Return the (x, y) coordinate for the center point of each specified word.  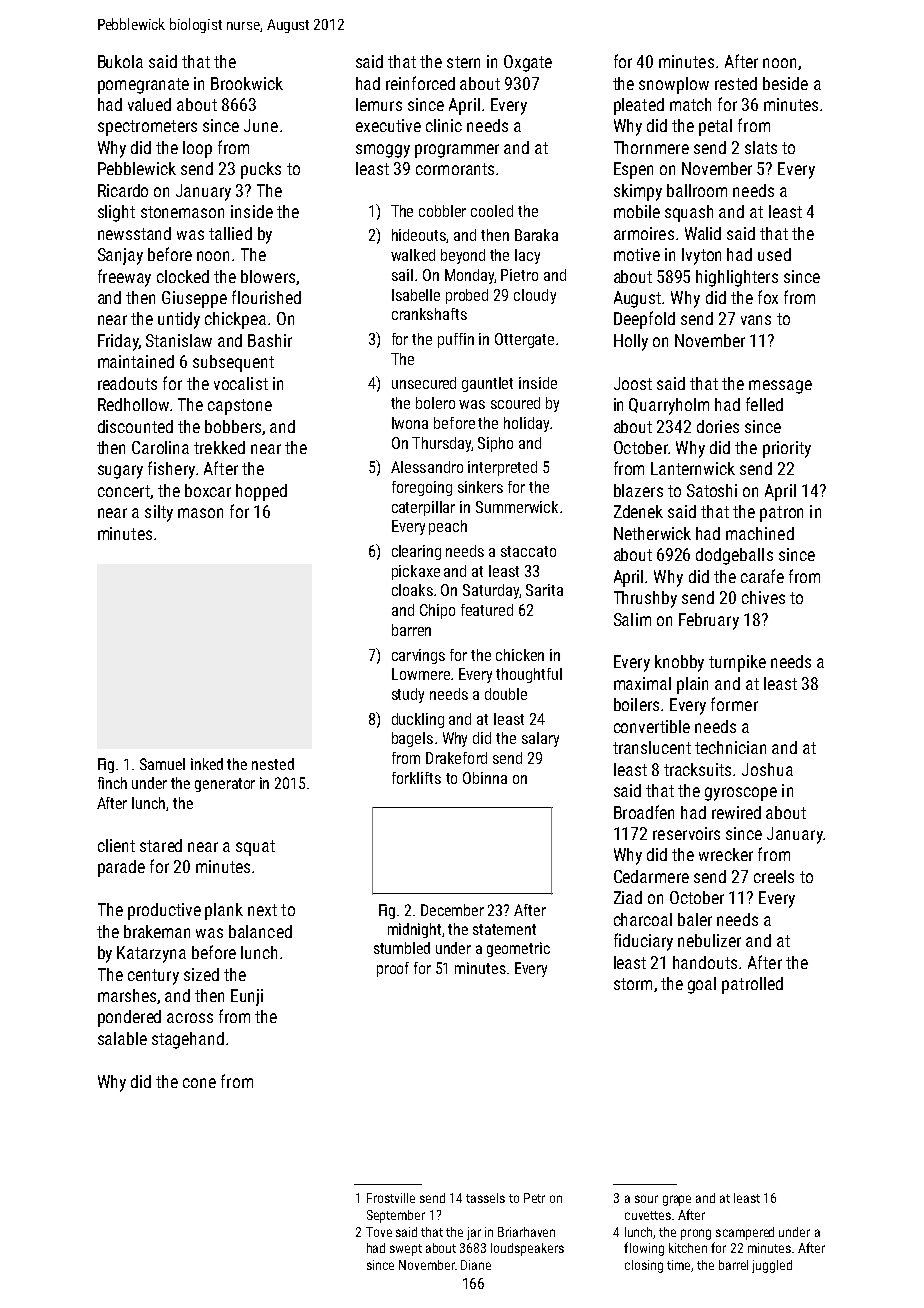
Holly (631, 342)
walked (413, 255)
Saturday (491, 591)
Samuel (162, 764)
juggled (772, 1266)
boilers (636, 704)
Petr (534, 1198)
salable (122, 1038)
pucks (261, 170)
